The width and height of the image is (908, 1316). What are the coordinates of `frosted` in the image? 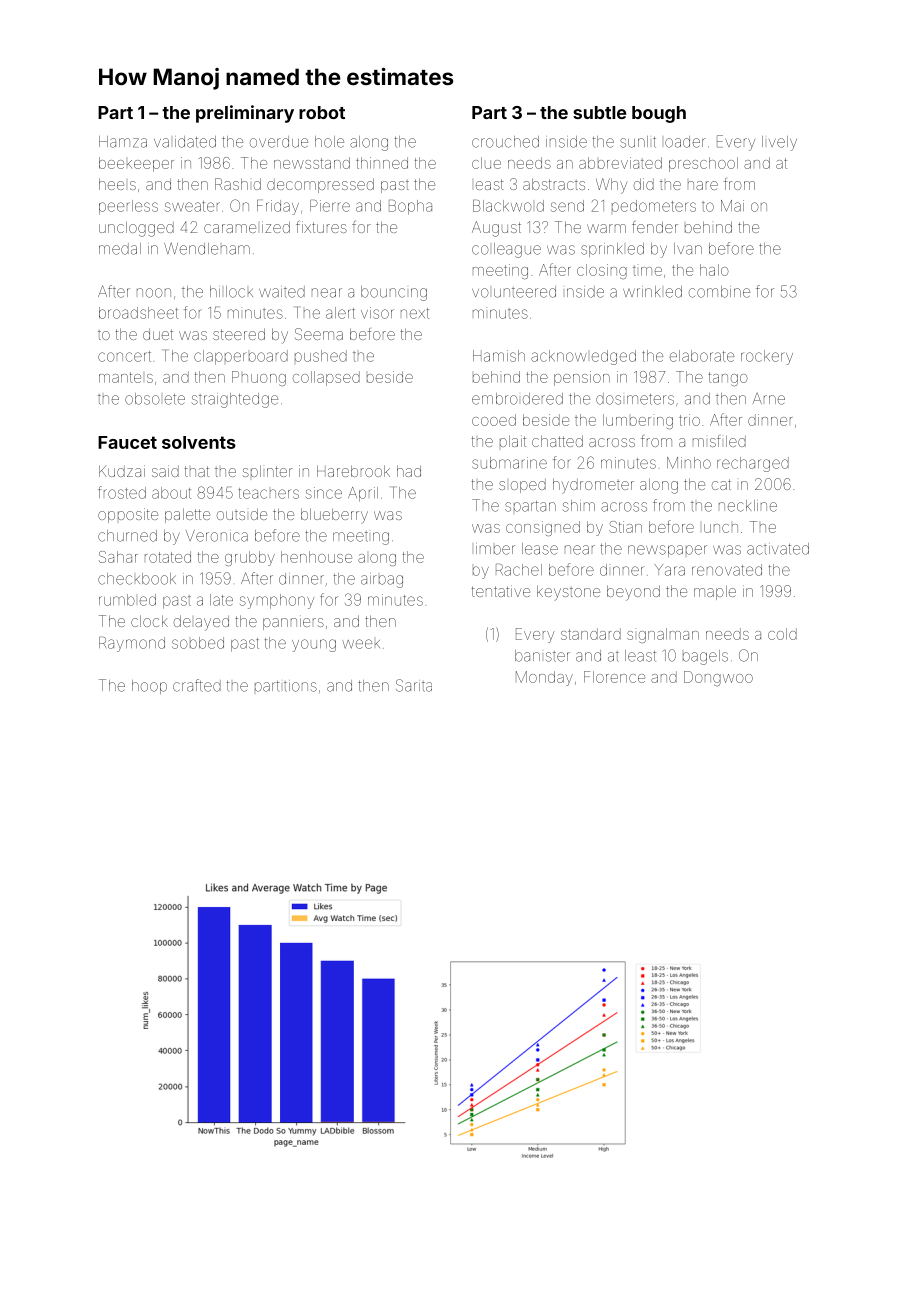 It's located at (122, 492).
